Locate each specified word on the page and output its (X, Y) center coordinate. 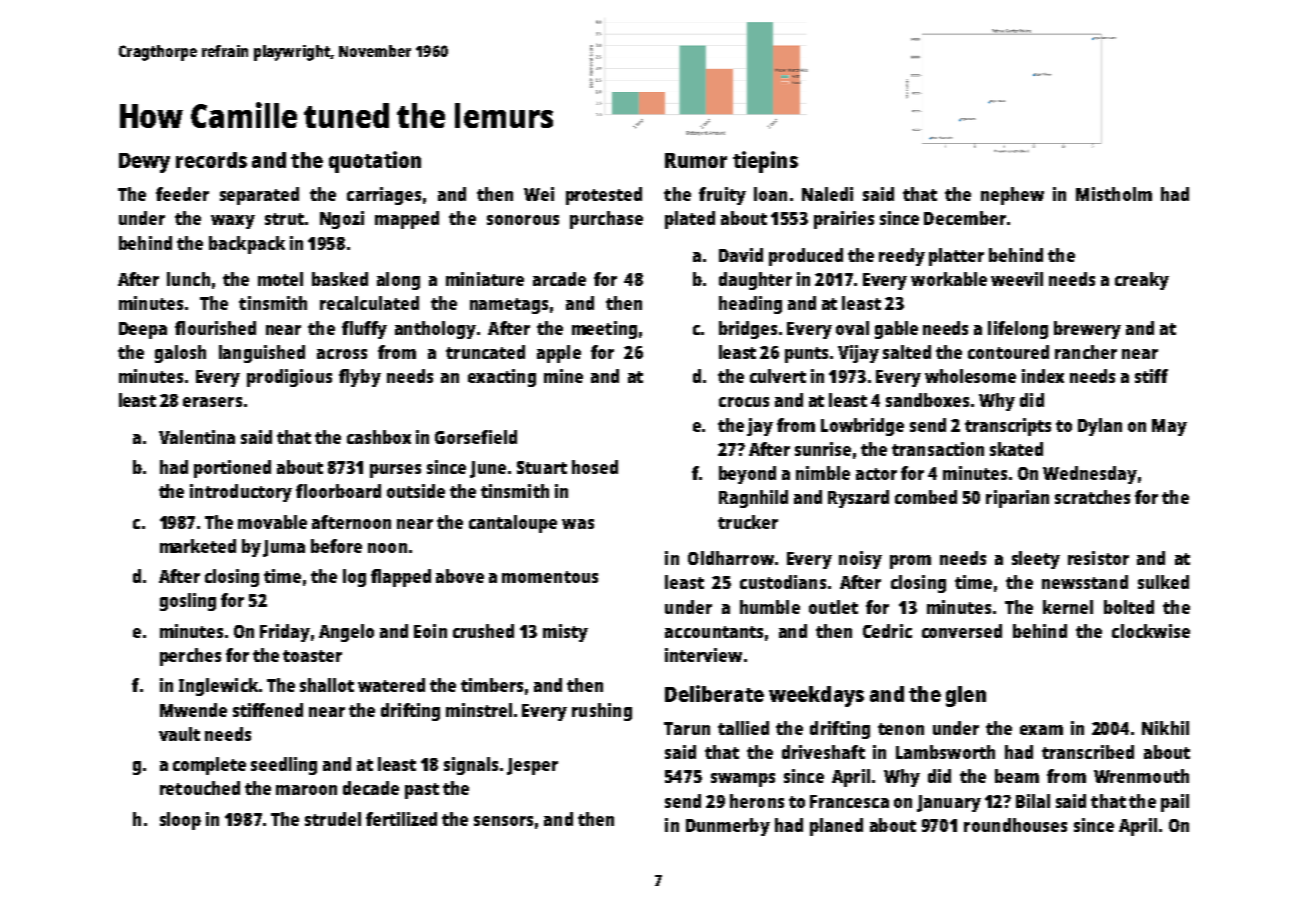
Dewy (144, 163)
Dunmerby (728, 827)
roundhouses (1015, 825)
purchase (606, 220)
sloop (180, 821)
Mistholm (1114, 194)
